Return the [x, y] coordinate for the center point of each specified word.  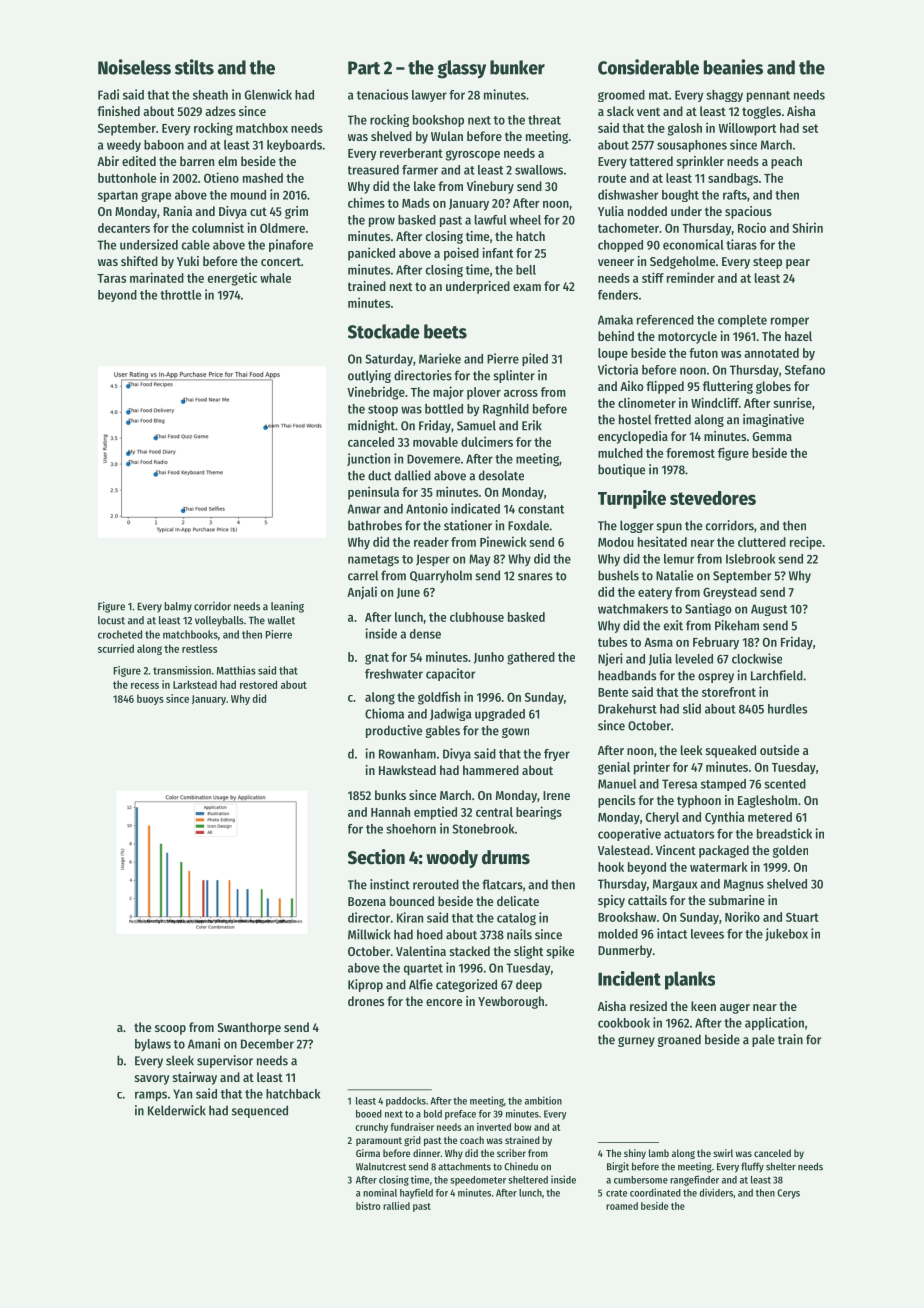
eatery [655, 594]
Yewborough [511, 1002]
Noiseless [134, 67]
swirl [723, 1153]
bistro [368, 1206]
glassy [461, 69]
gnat [377, 659]
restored [258, 684]
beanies [733, 67]
